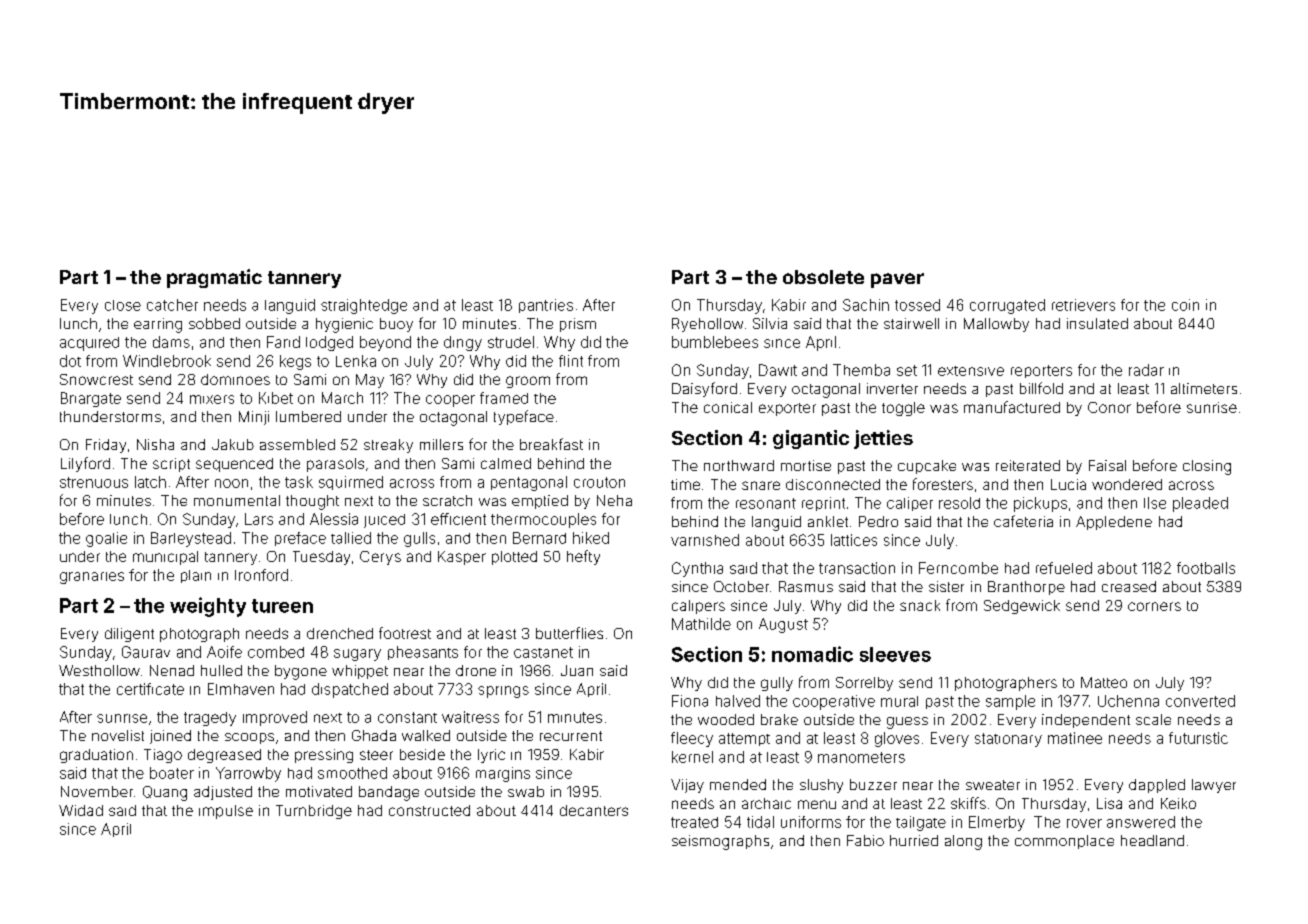 The width and height of the page is (1308, 924). What do you see at coordinates (996, 325) in the page?
I see `Mallowby` at bounding box center [996, 325].
